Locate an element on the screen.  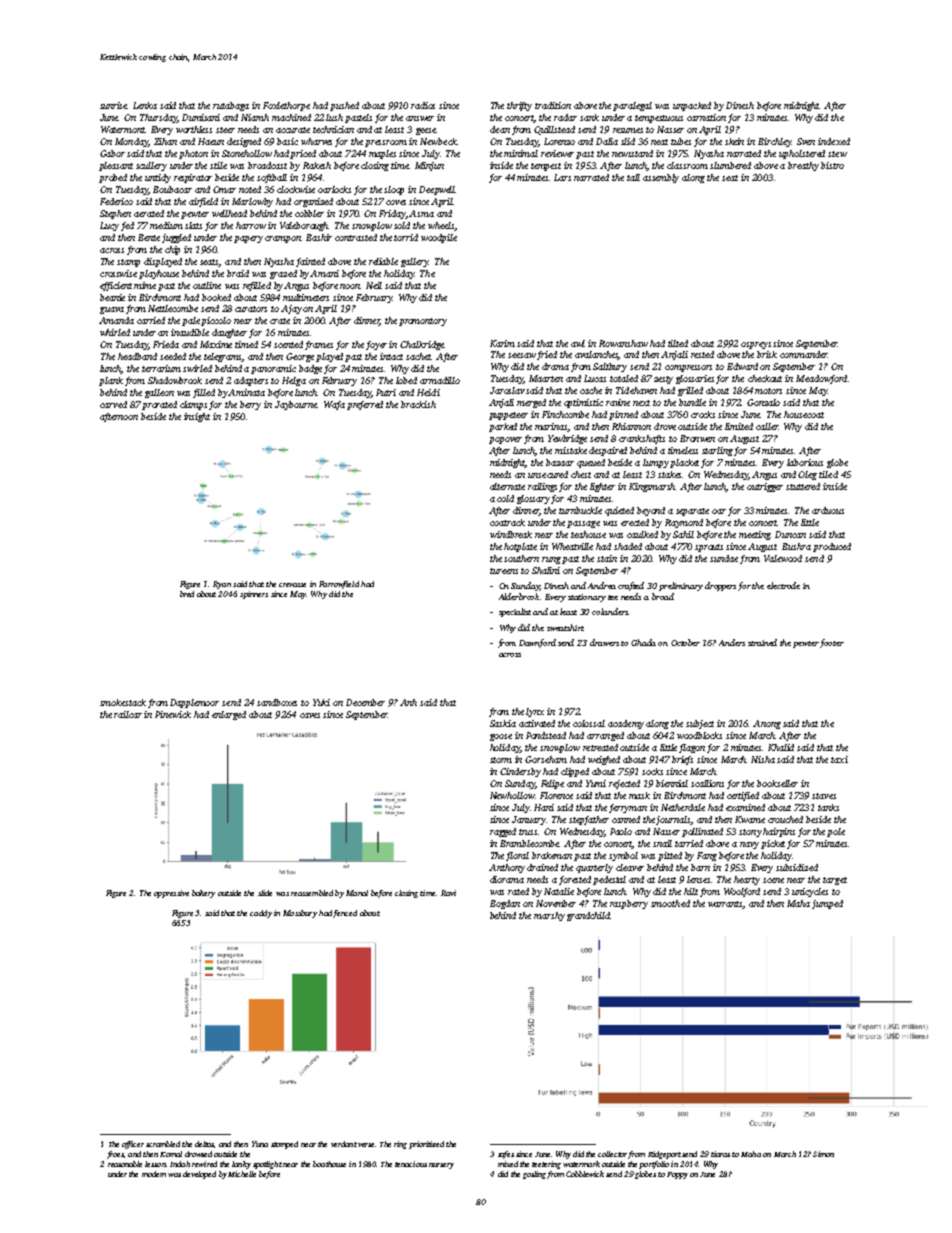
Jaybourne is located at coordinates (296, 405).
